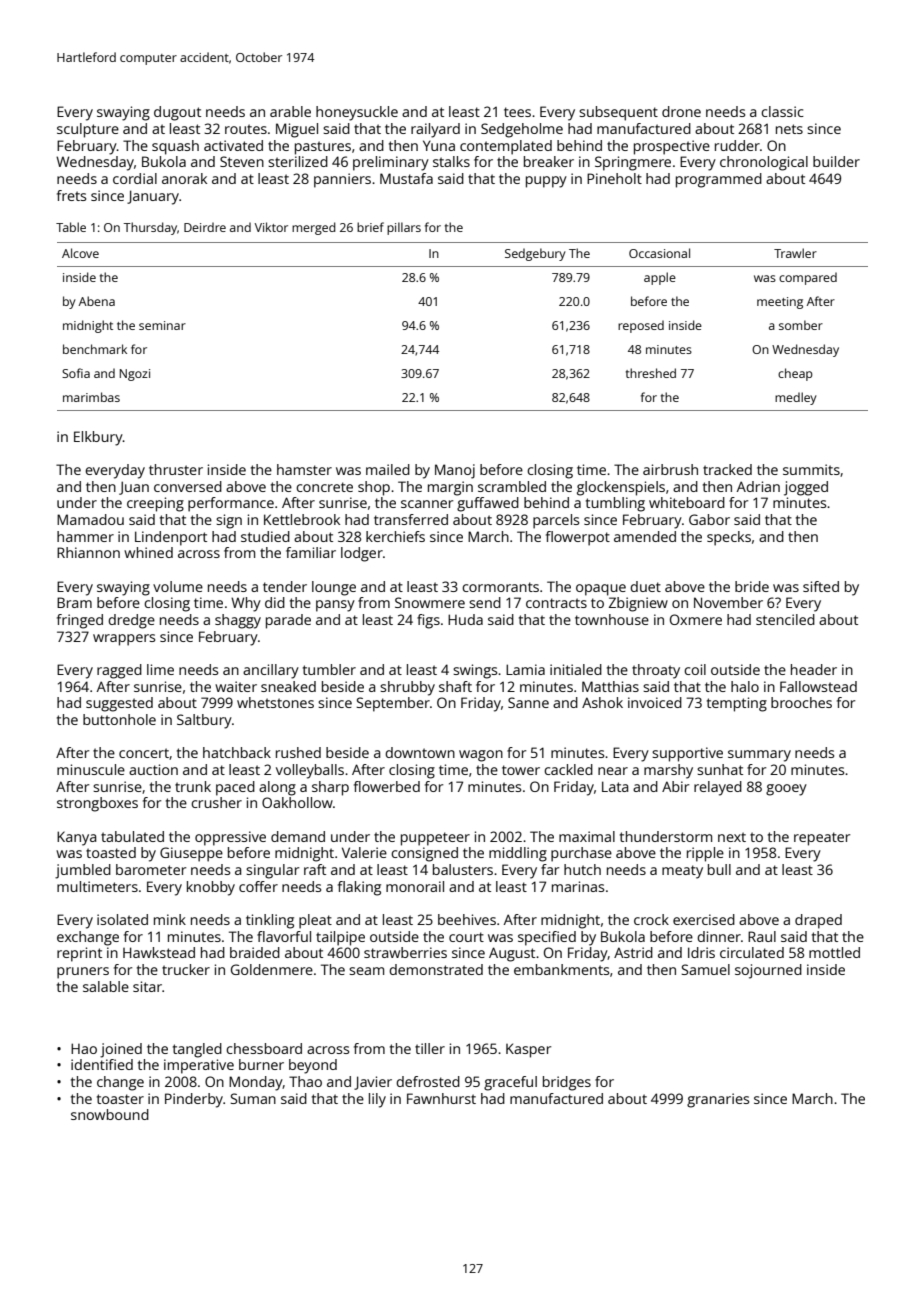 The width and height of the screenshot is (924, 1308). What do you see at coordinates (162, 325) in the screenshot?
I see `seminar` at bounding box center [162, 325].
